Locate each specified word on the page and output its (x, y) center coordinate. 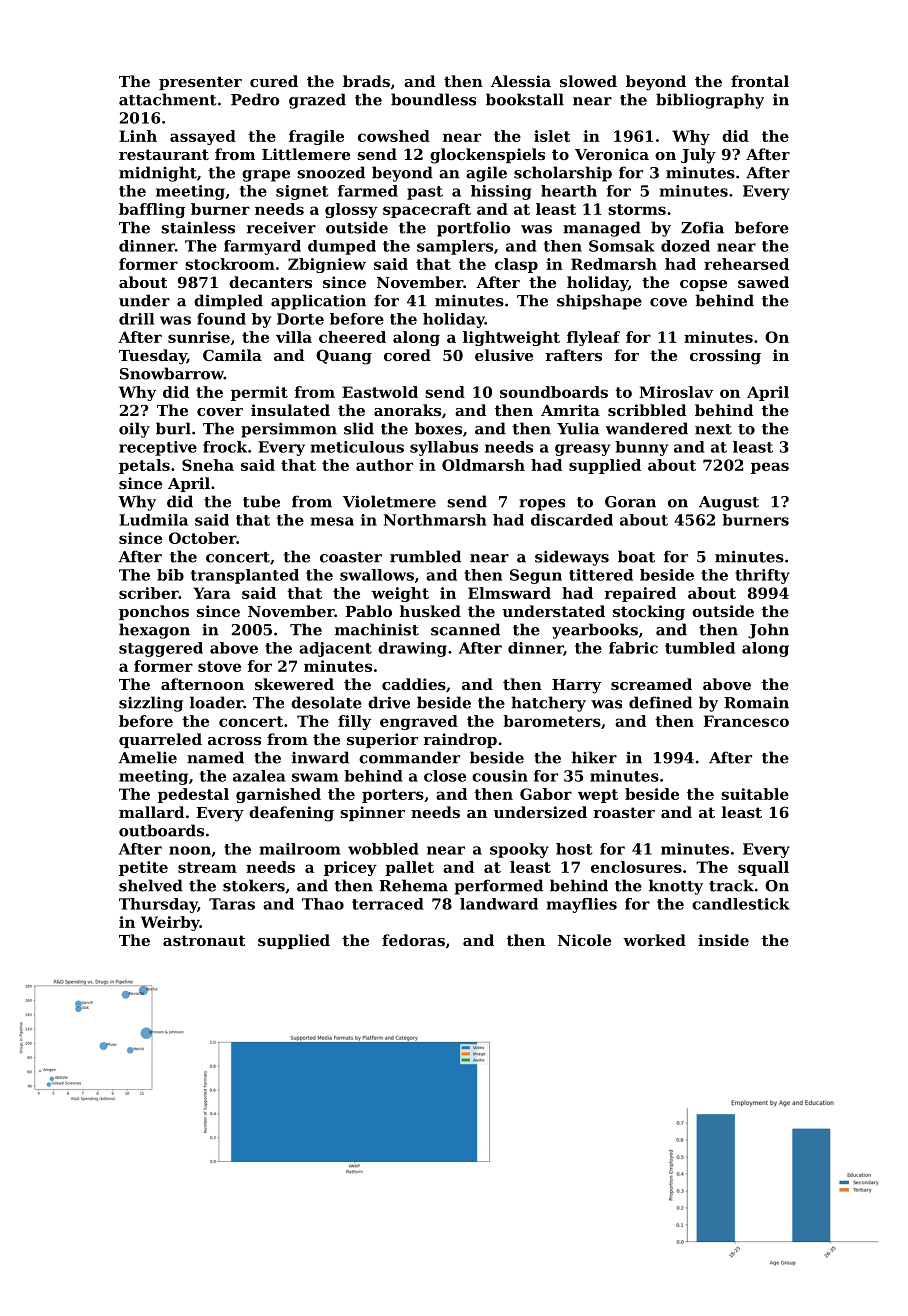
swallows (377, 575)
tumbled (700, 648)
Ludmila (153, 520)
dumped (342, 247)
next (713, 429)
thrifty (762, 576)
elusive (504, 355)
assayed (203, 137)
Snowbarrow (172, 373)
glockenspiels (487, 156)
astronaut (204, 940)
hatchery (548, 704)
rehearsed (746, 264)
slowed (588, 81)
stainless (198, 227)
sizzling (151, 704)
